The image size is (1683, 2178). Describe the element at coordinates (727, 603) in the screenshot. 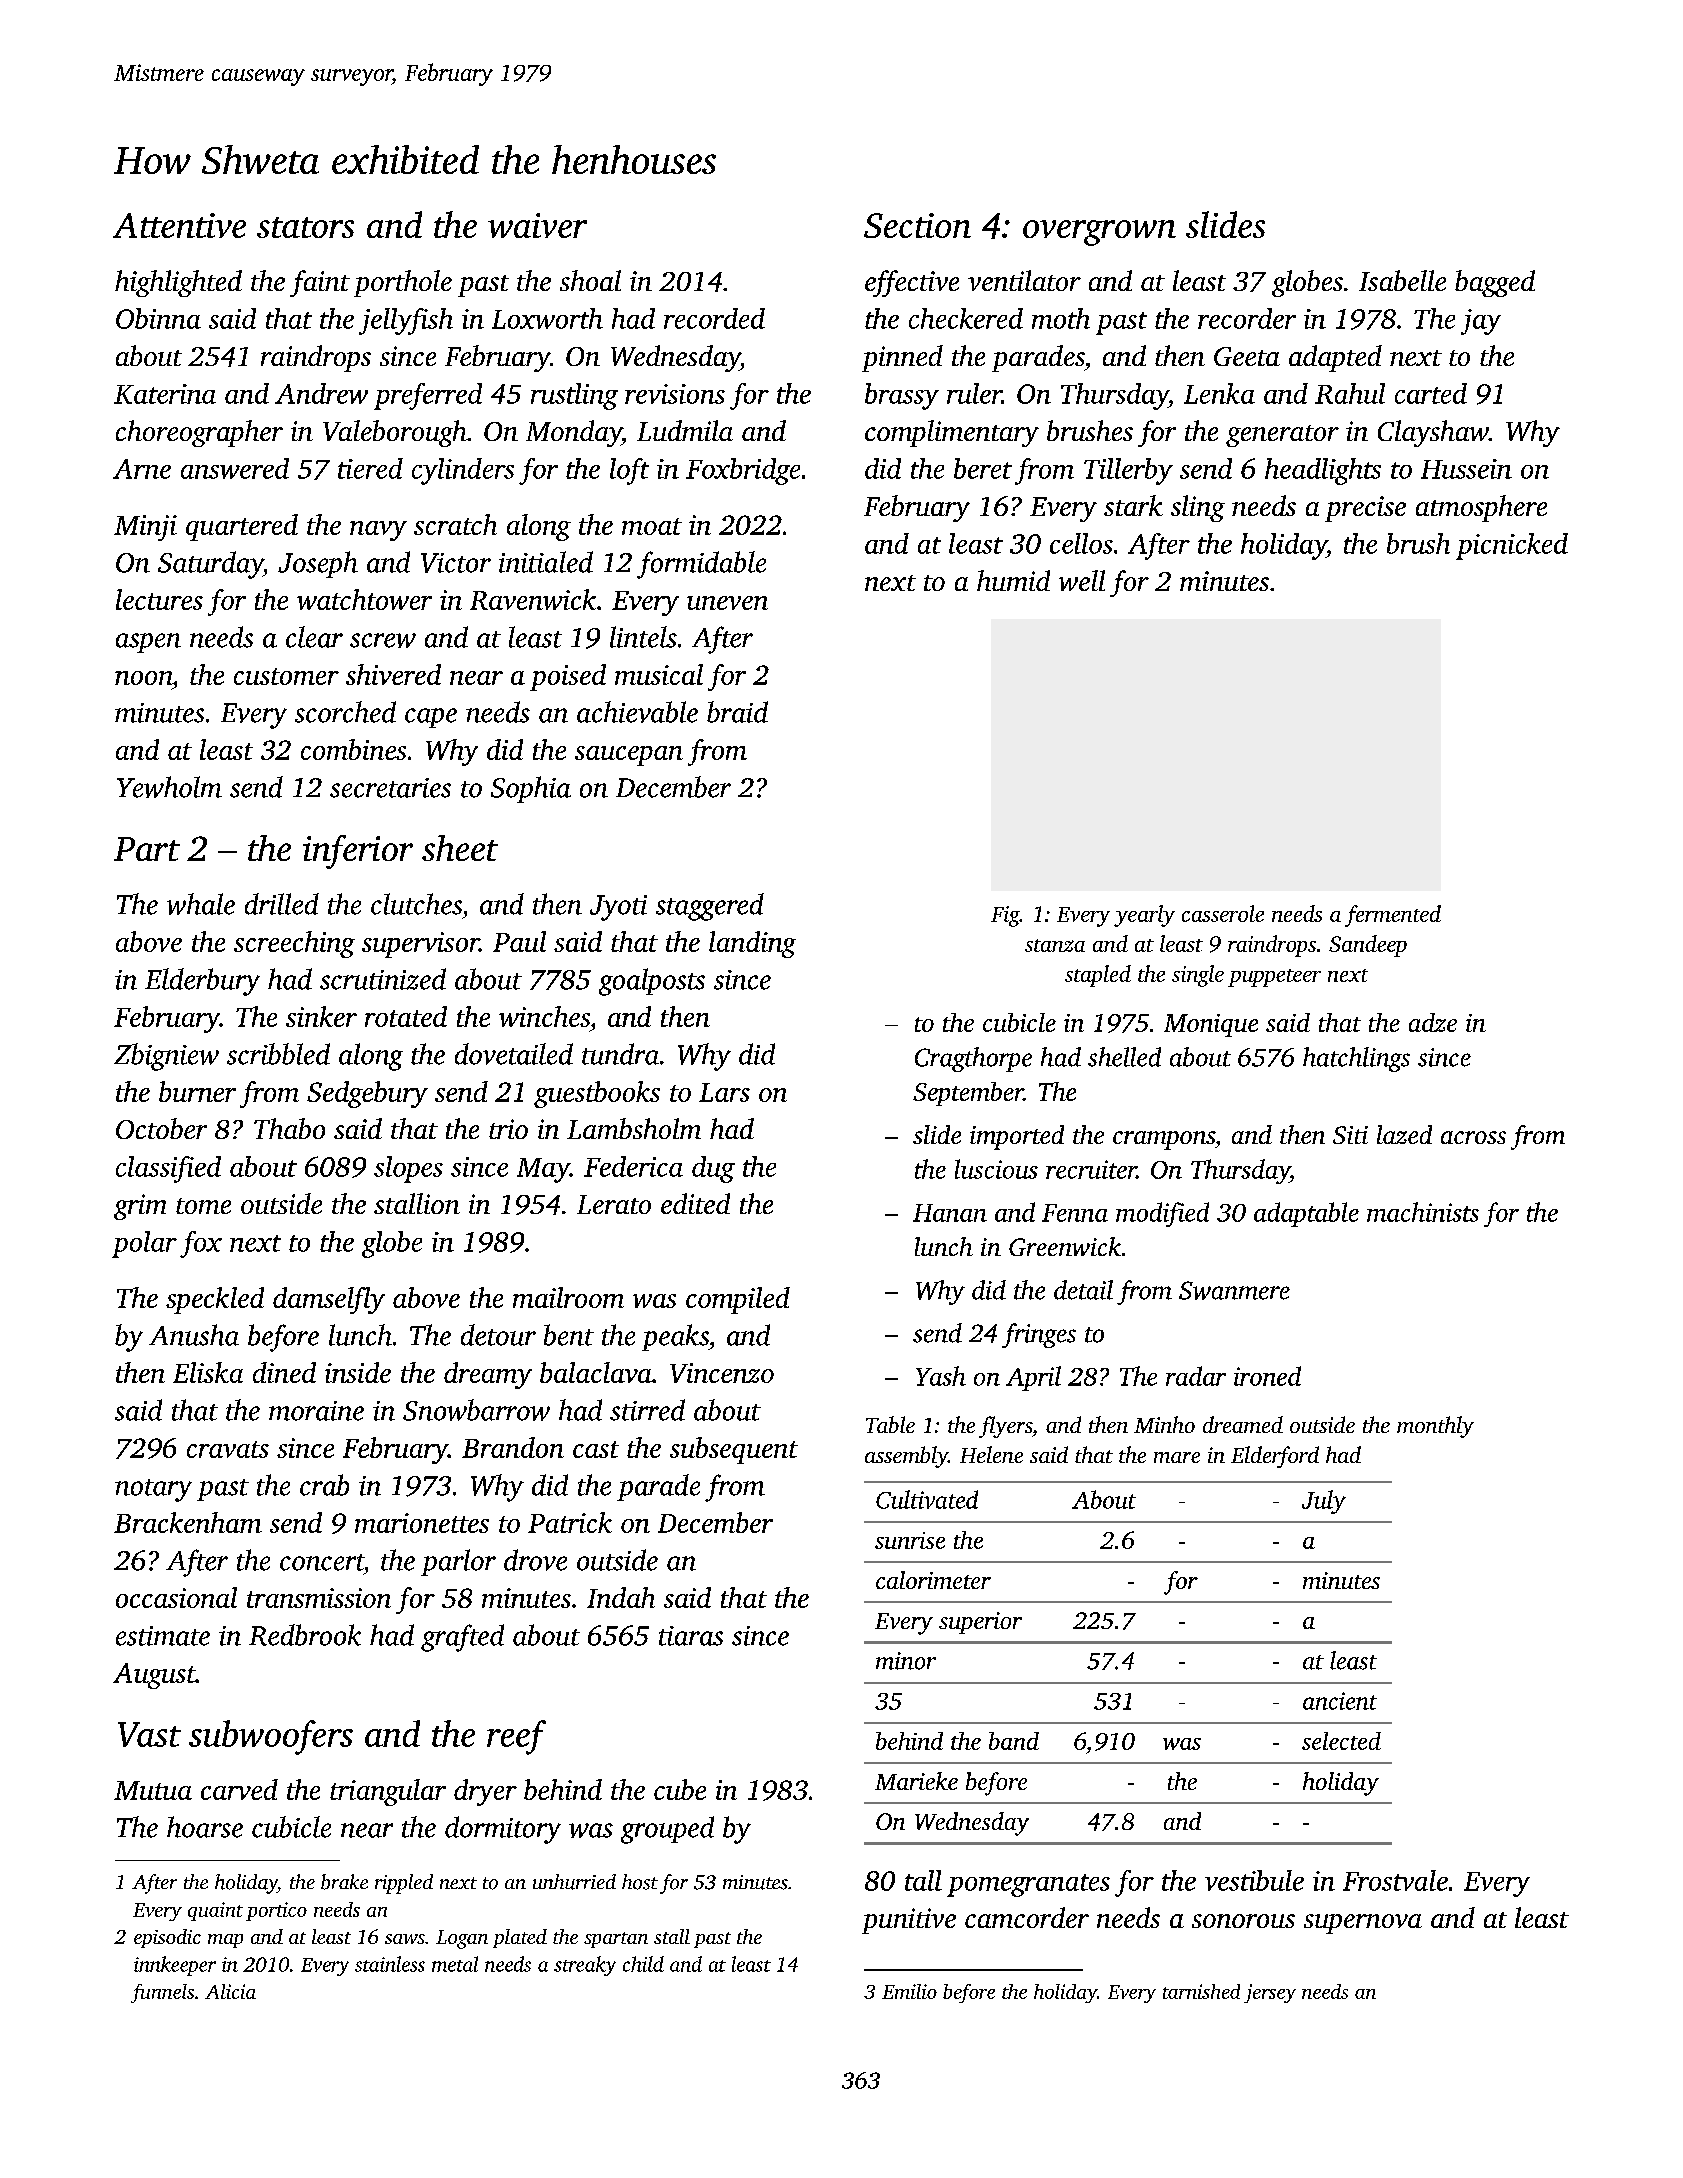

I see `uneven` at that location.
